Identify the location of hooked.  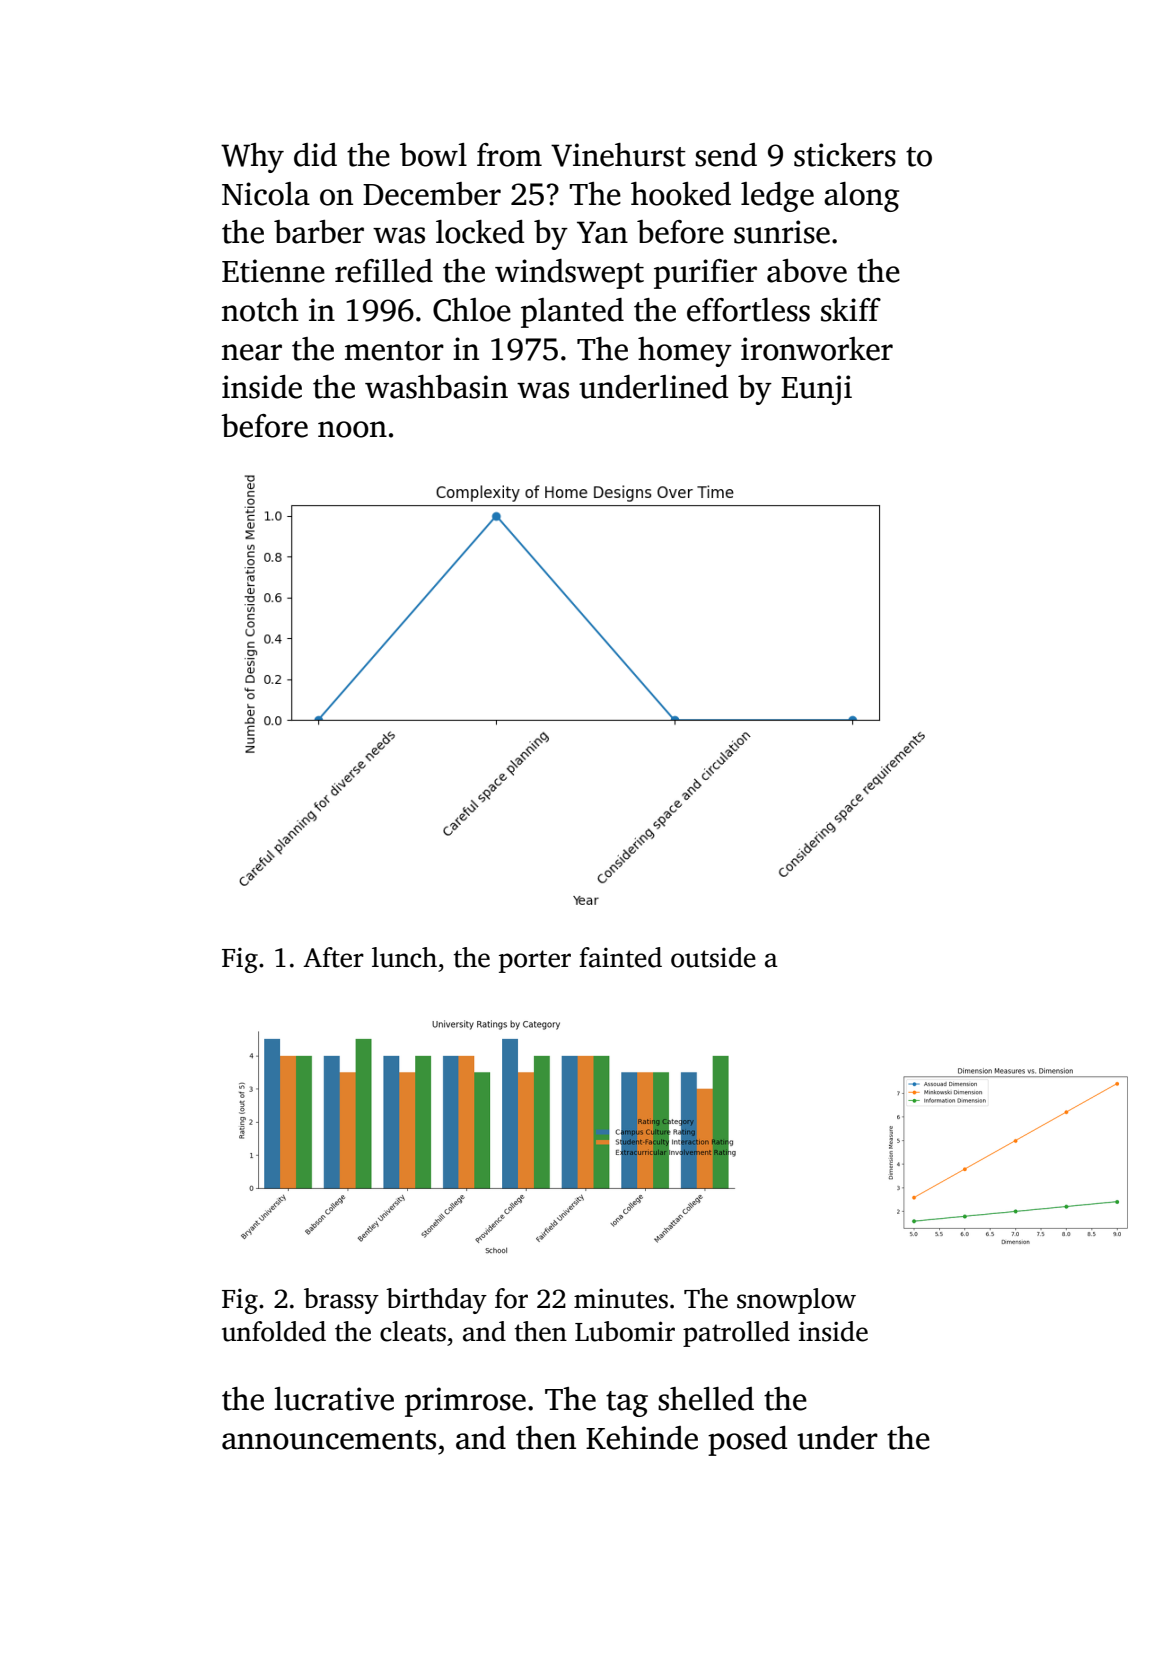
(681, 194).
